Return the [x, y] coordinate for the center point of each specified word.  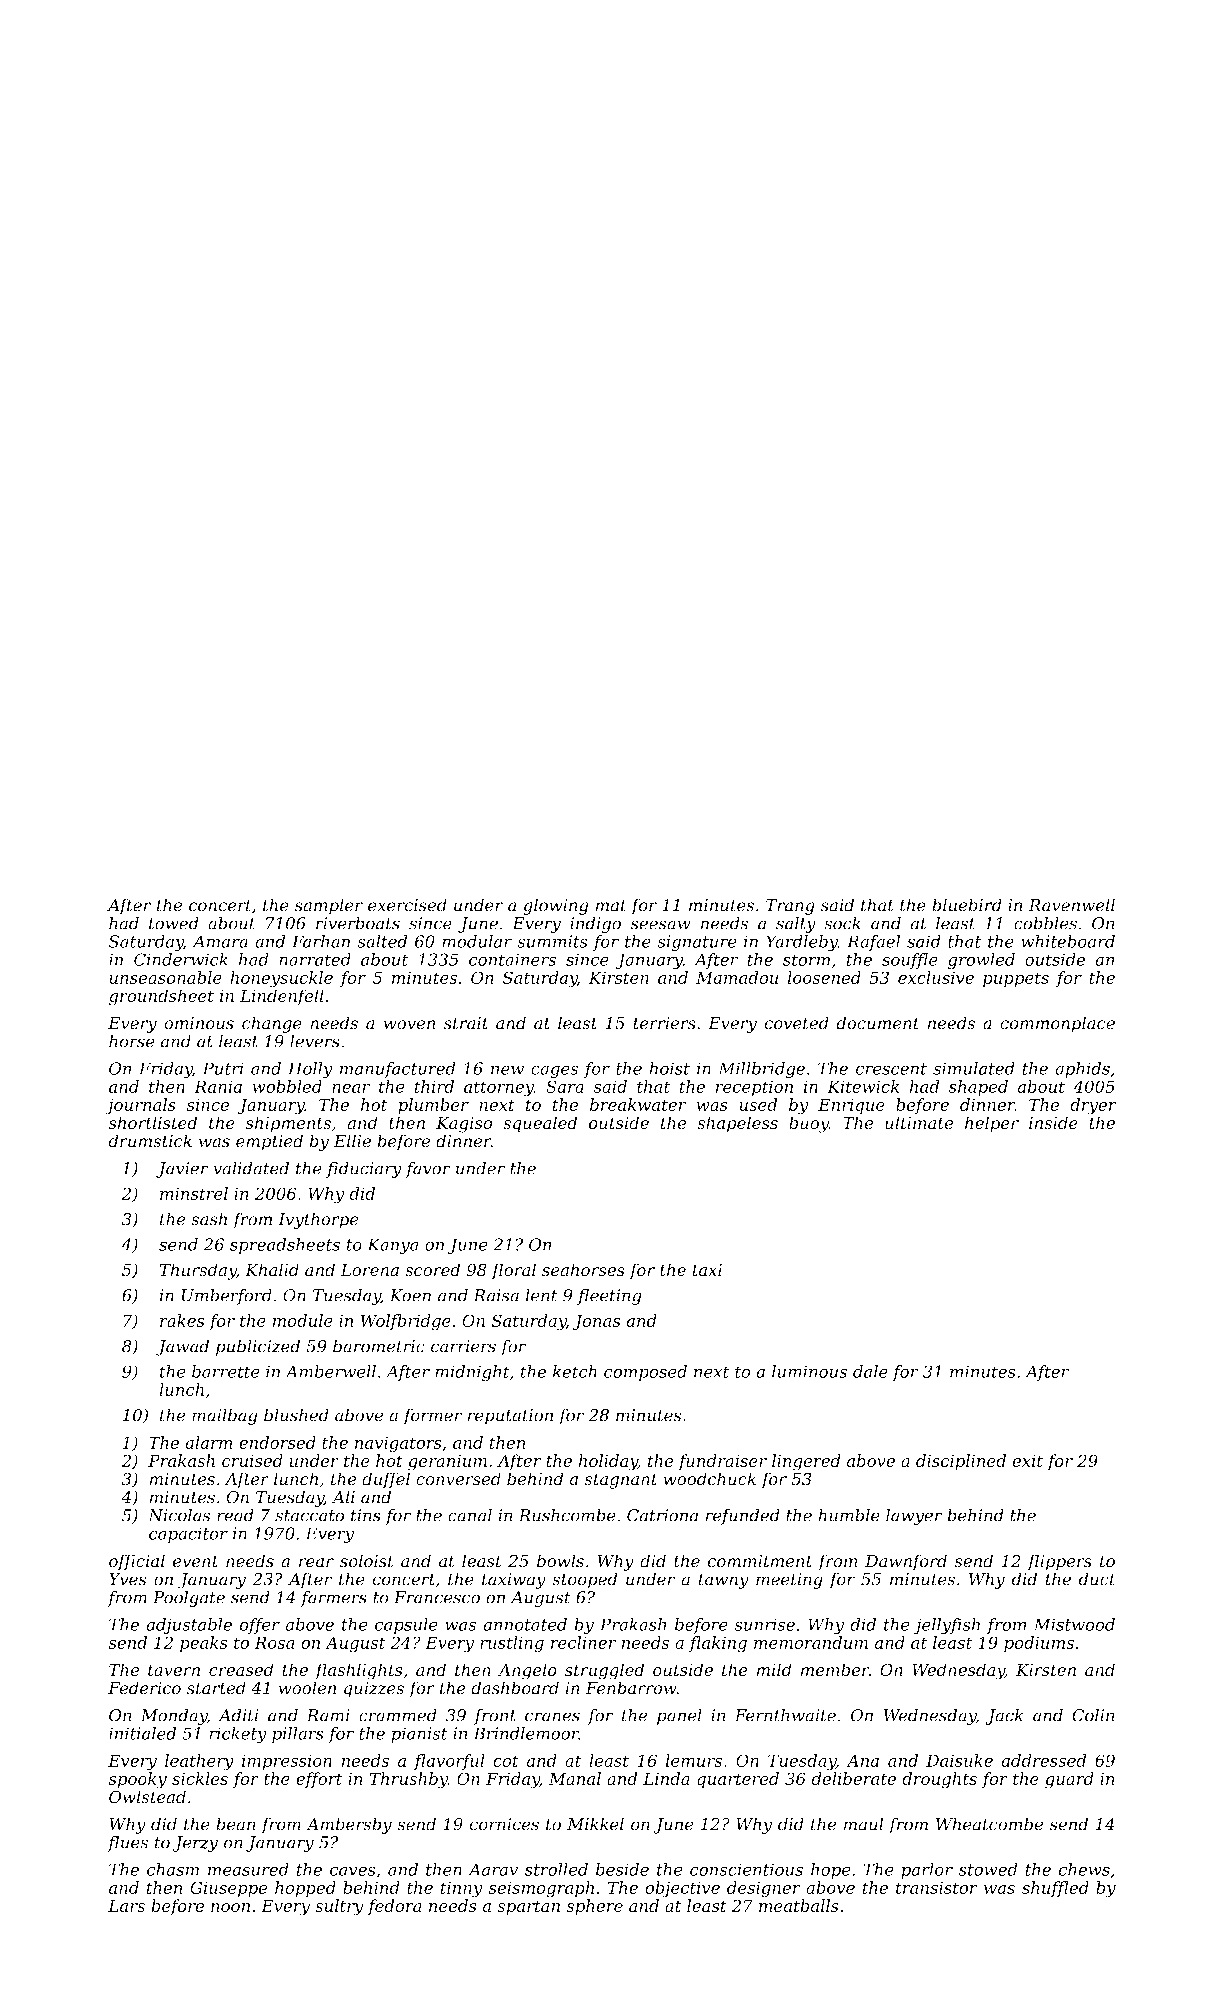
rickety [238, 1735]
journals [140, 1106]
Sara [565, 1086]
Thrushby [409, 1780]
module [303, 1320]
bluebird [967, 905]
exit [1027, 1461]
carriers [463, 1346]
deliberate [853, 1778]
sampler [329, 906]
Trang [790, 907]
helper [992, 1124]
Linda [666, 1778]
